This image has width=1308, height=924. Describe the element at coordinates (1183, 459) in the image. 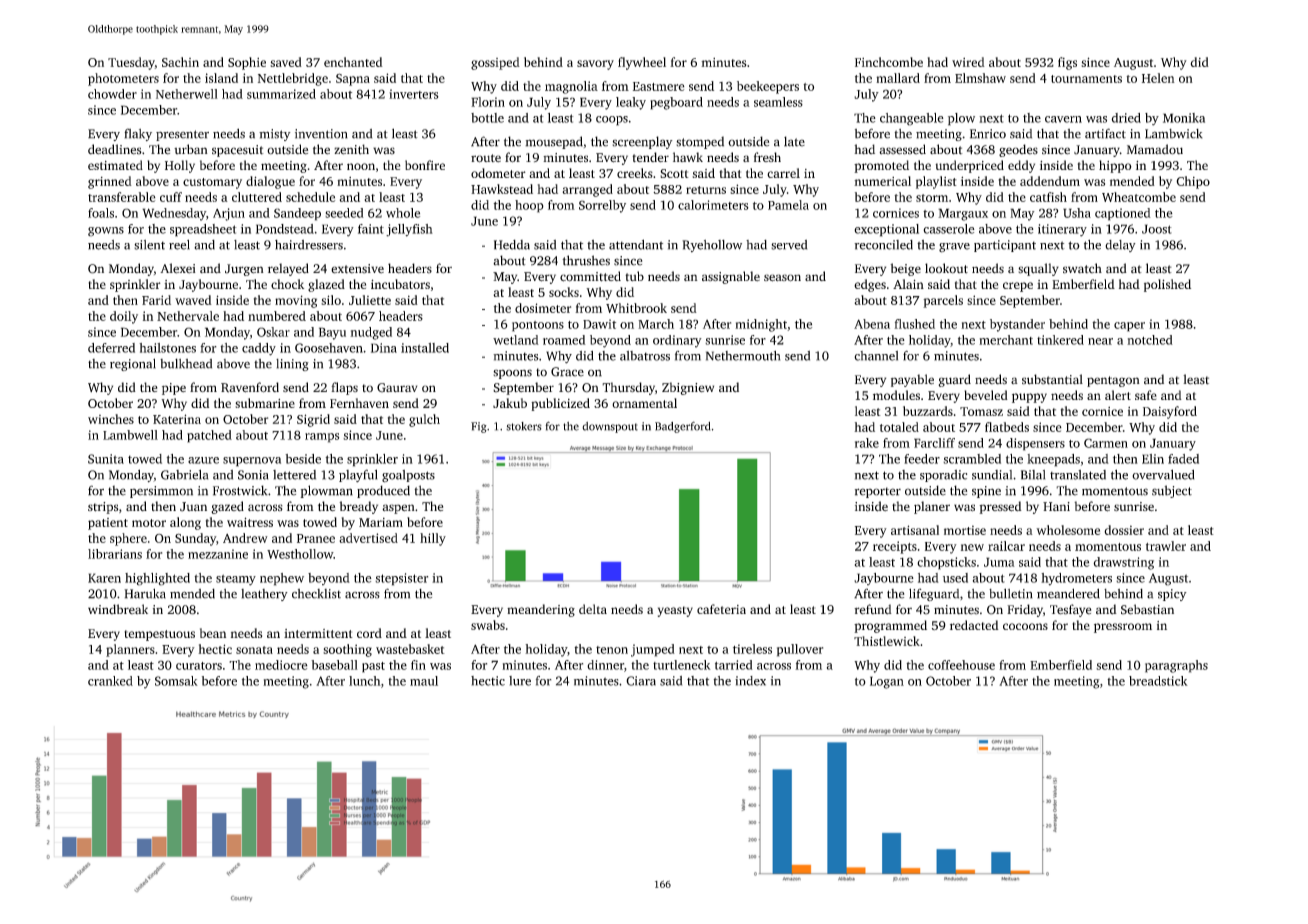

I see `faded` at that location.
